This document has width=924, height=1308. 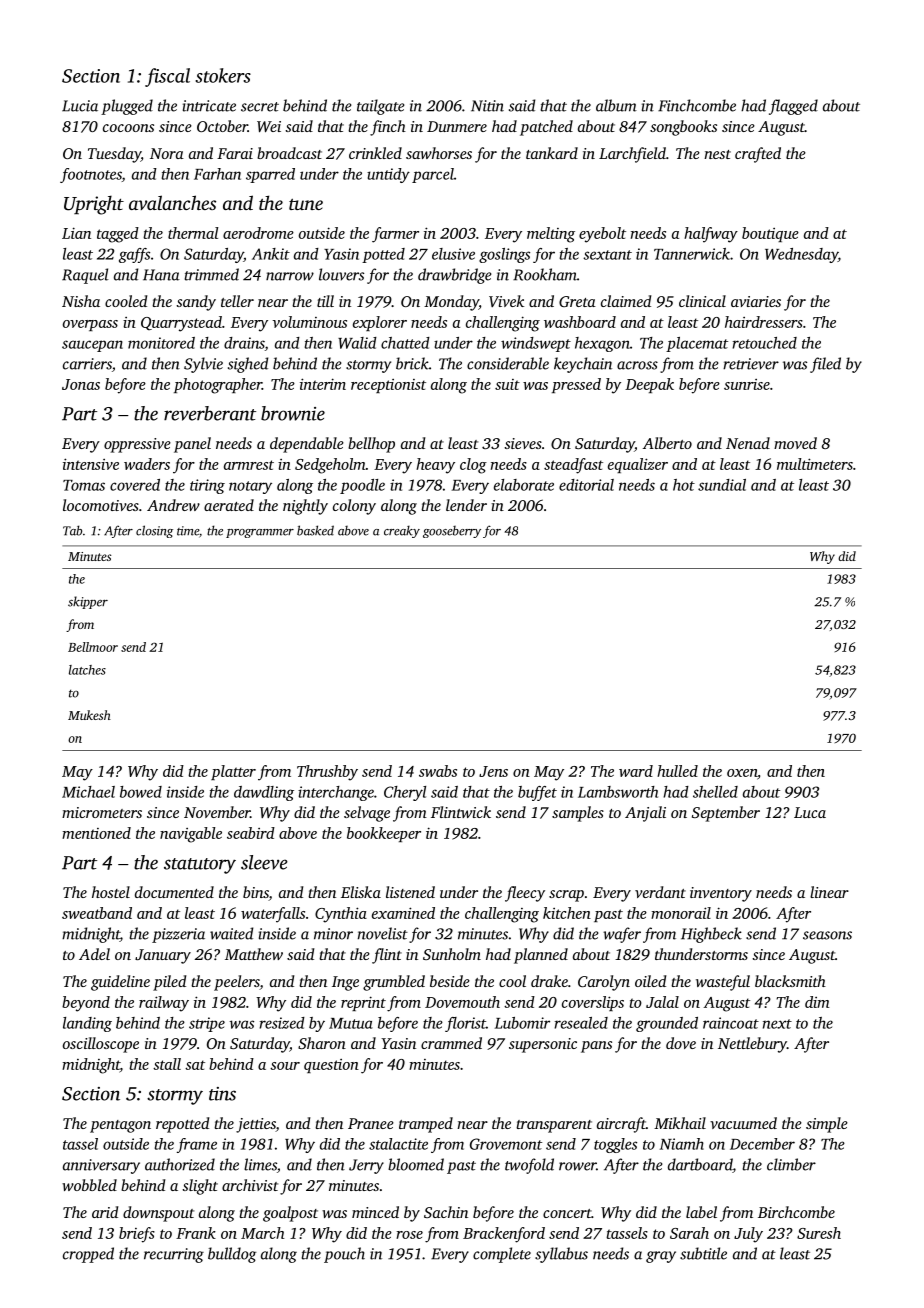 What do you see at coordinates (810, 812) in the document?
I see `Luca` at bounding box center [810, 812].
